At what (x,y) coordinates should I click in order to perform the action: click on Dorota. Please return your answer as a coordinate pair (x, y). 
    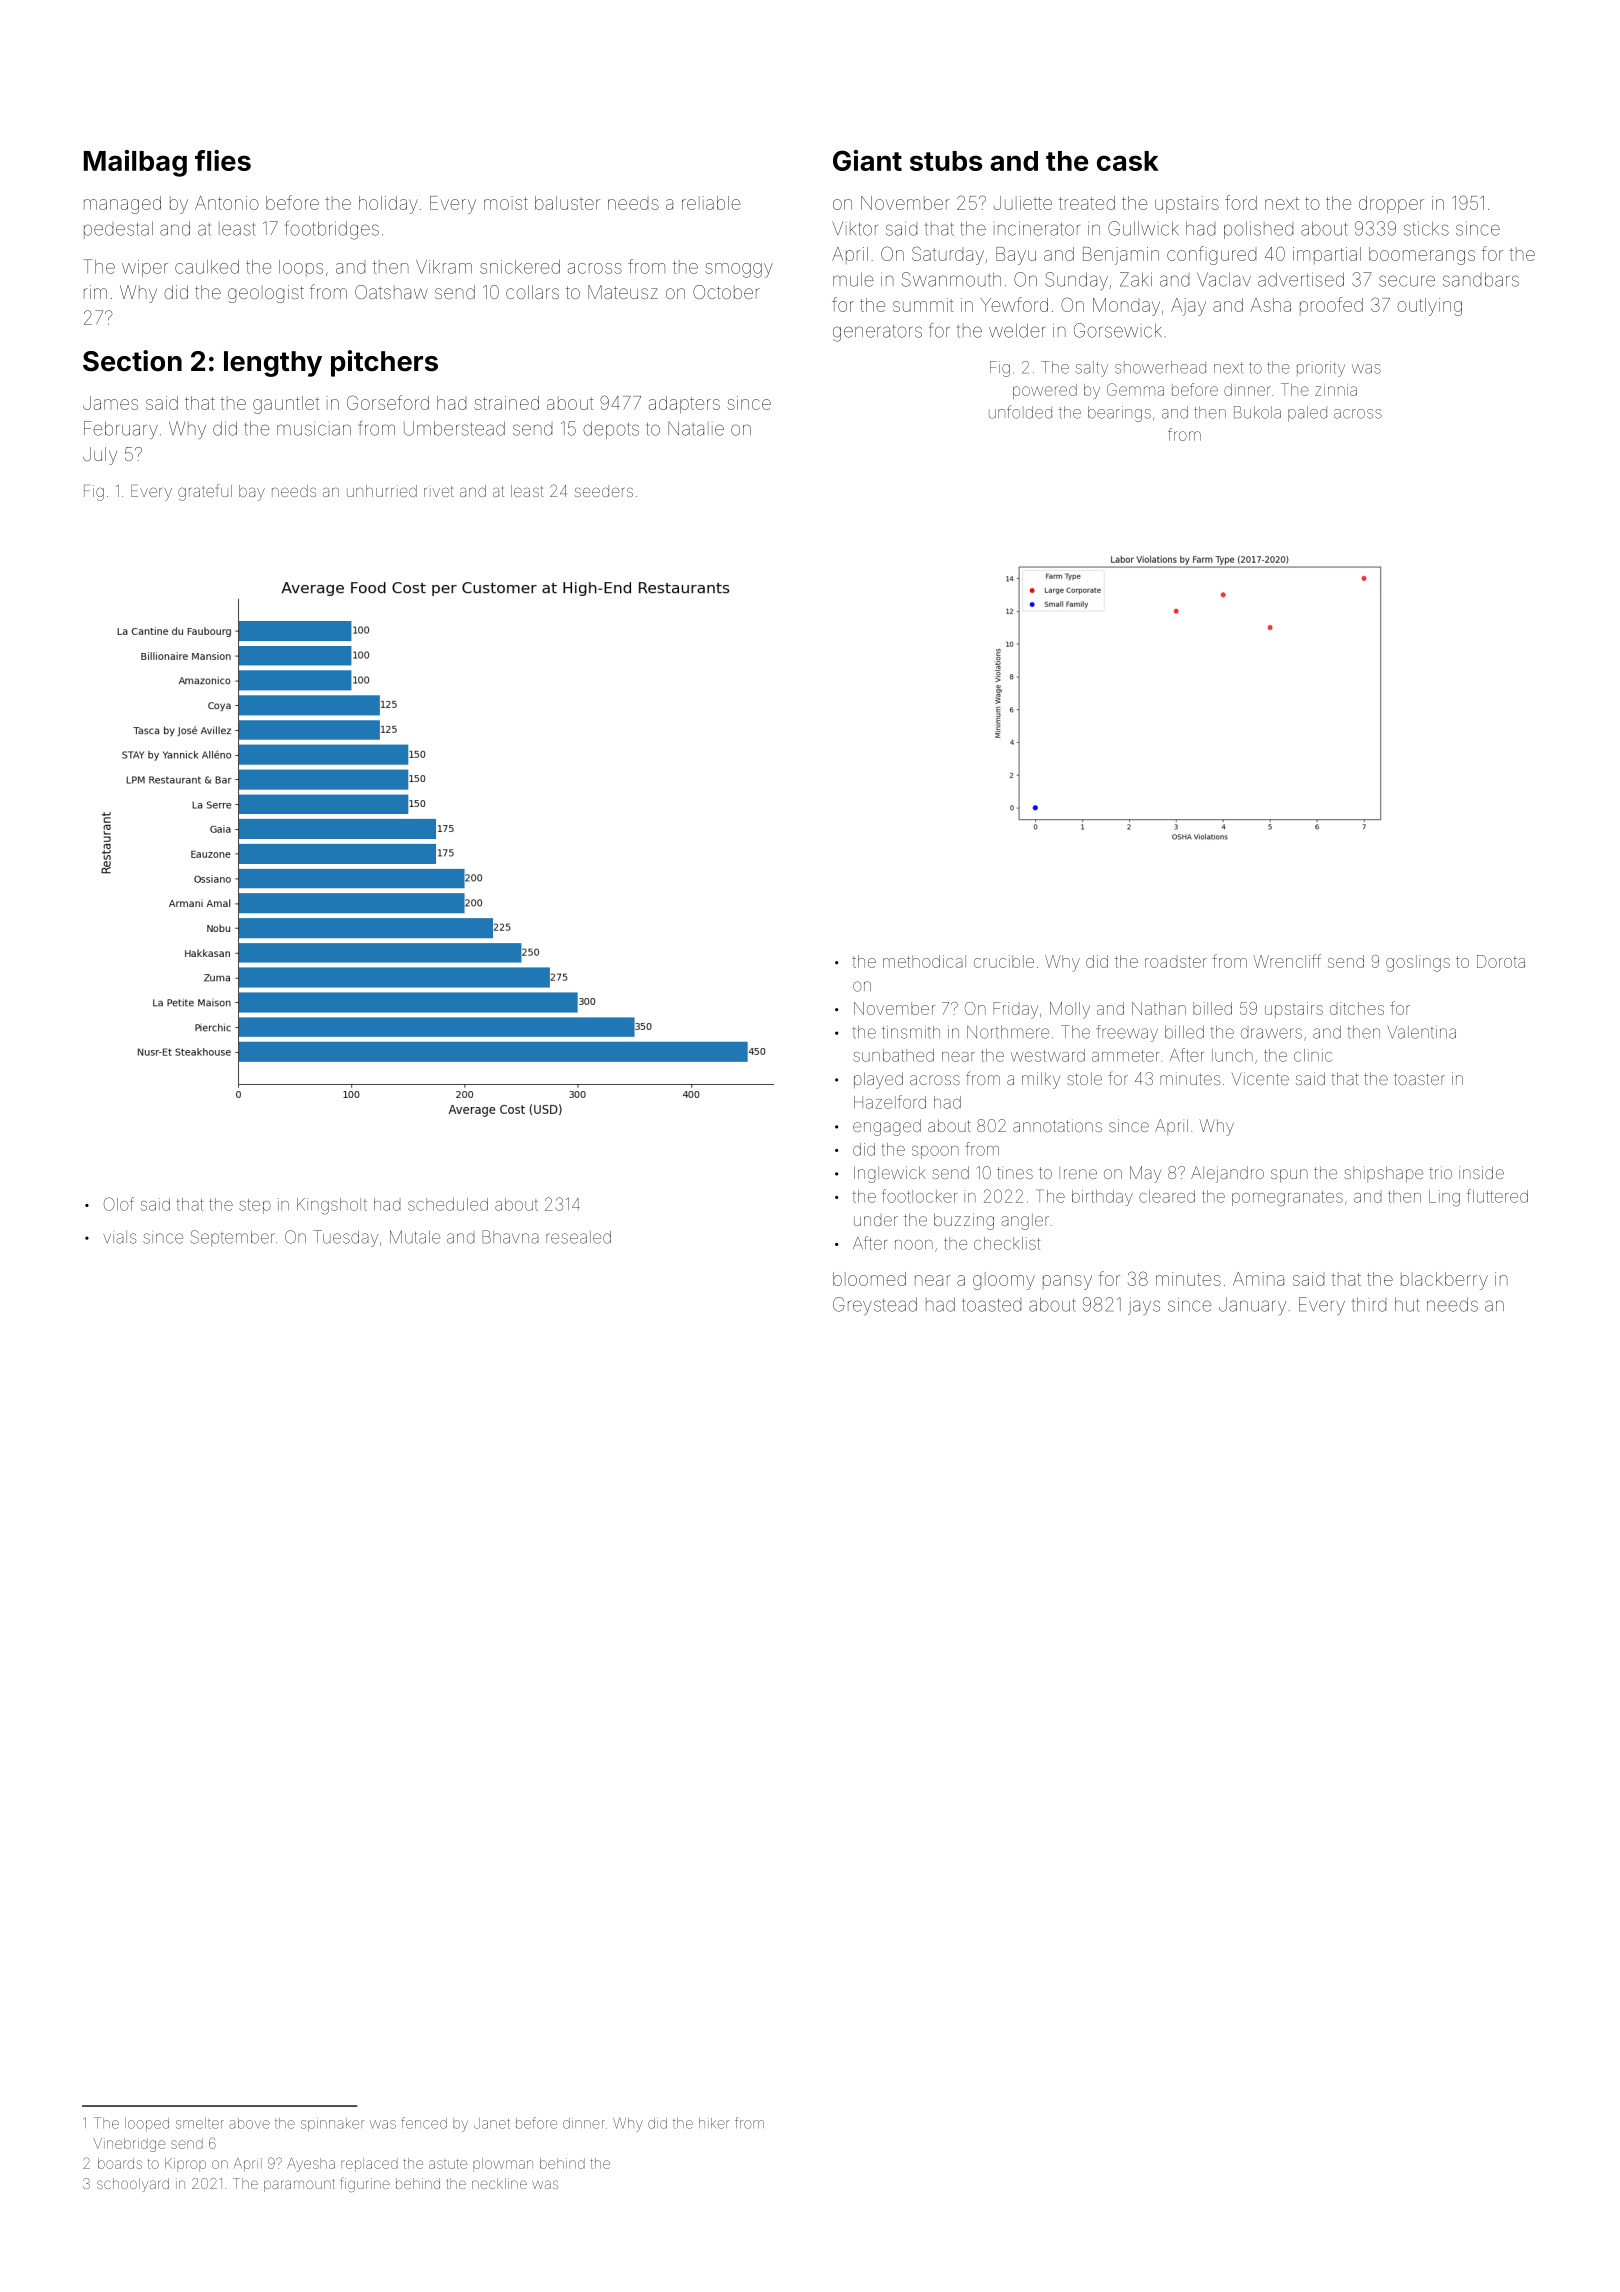
    Looking at the image, I should click on (1501, 961).
